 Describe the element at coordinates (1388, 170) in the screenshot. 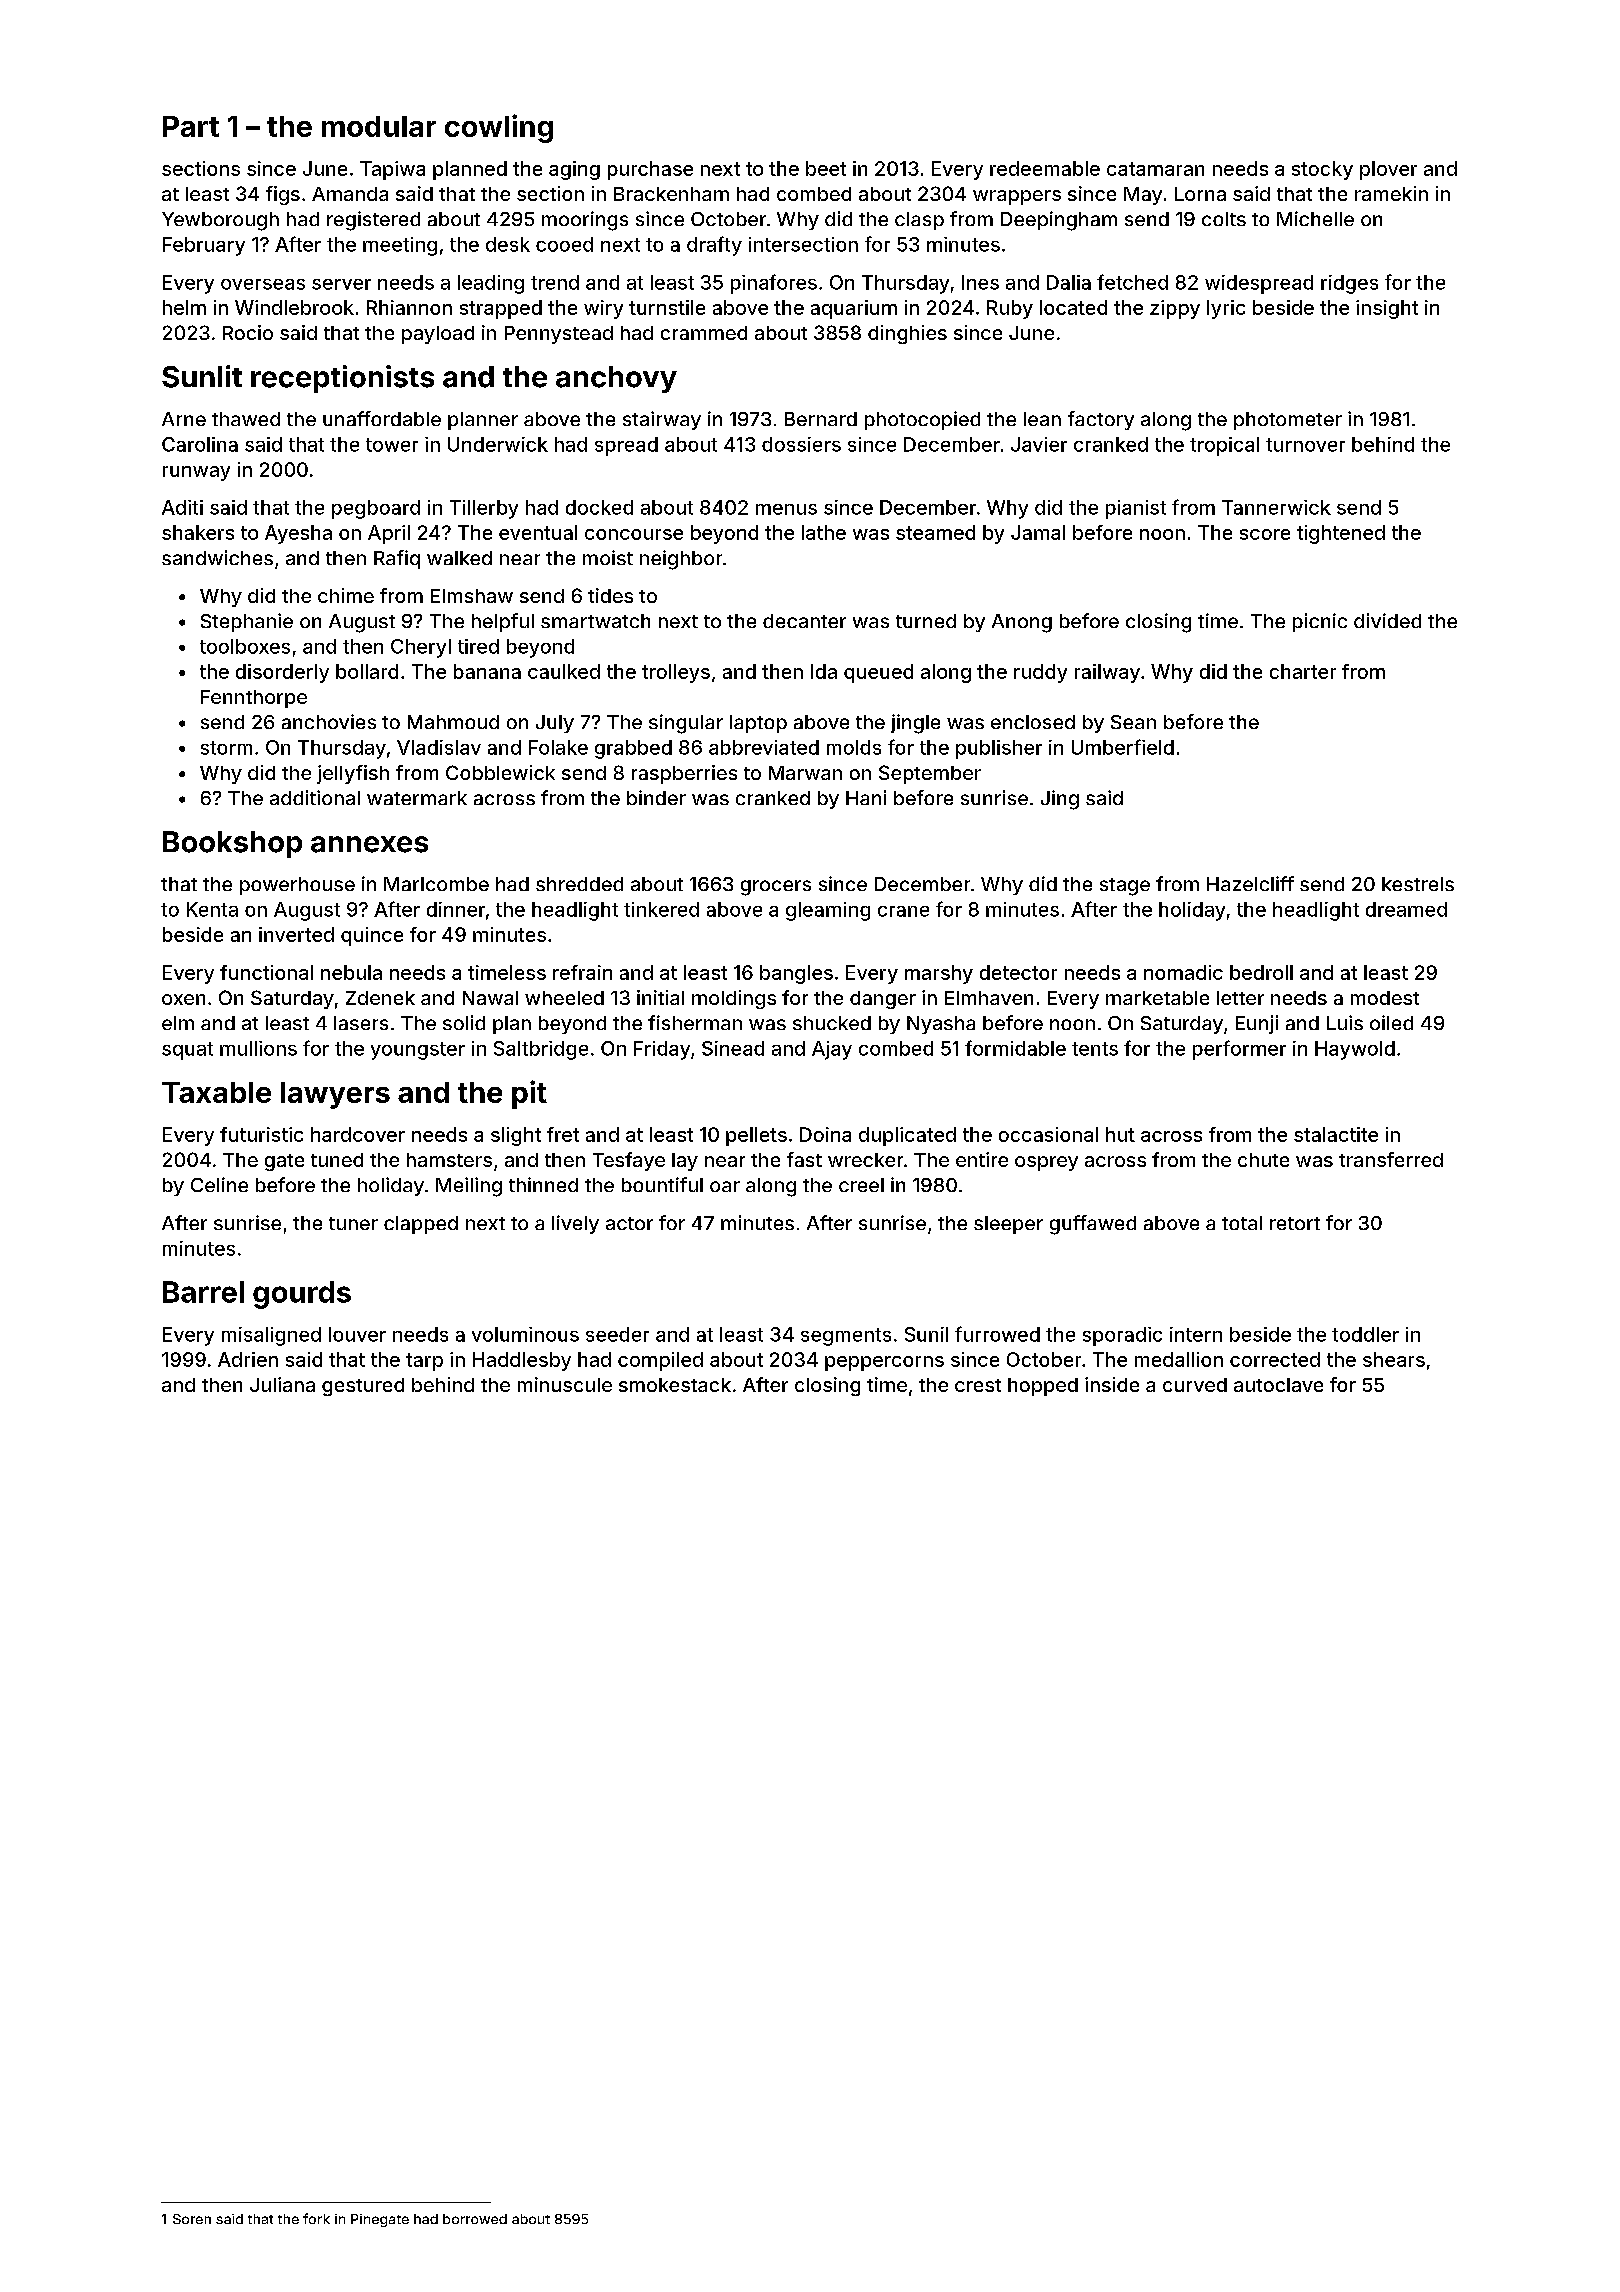

I see `plover` at that location.
